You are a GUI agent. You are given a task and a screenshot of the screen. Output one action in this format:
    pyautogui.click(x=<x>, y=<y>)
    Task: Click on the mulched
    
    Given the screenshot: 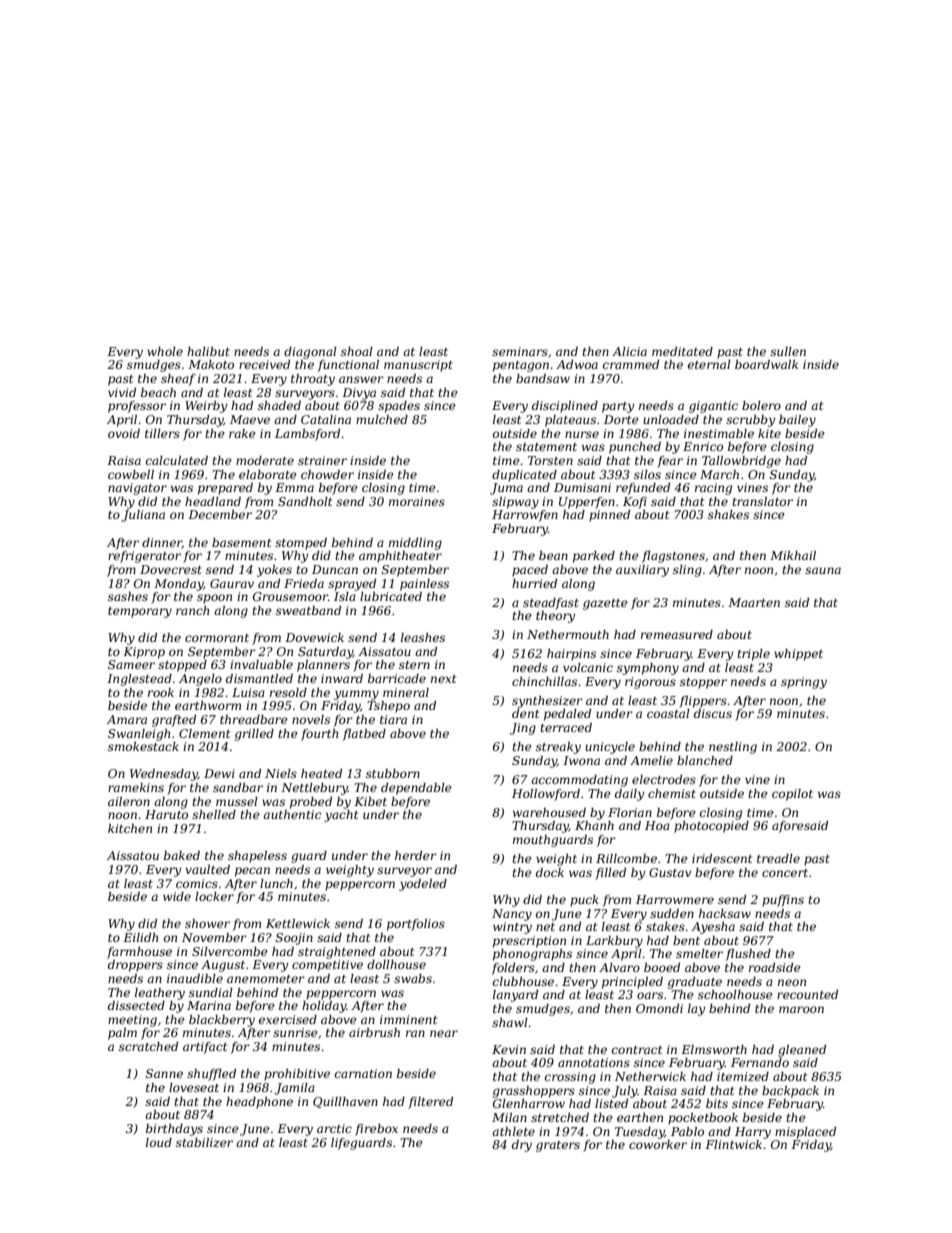 What is the action you would take?
    pyautogui.click(x=382, y=419)
